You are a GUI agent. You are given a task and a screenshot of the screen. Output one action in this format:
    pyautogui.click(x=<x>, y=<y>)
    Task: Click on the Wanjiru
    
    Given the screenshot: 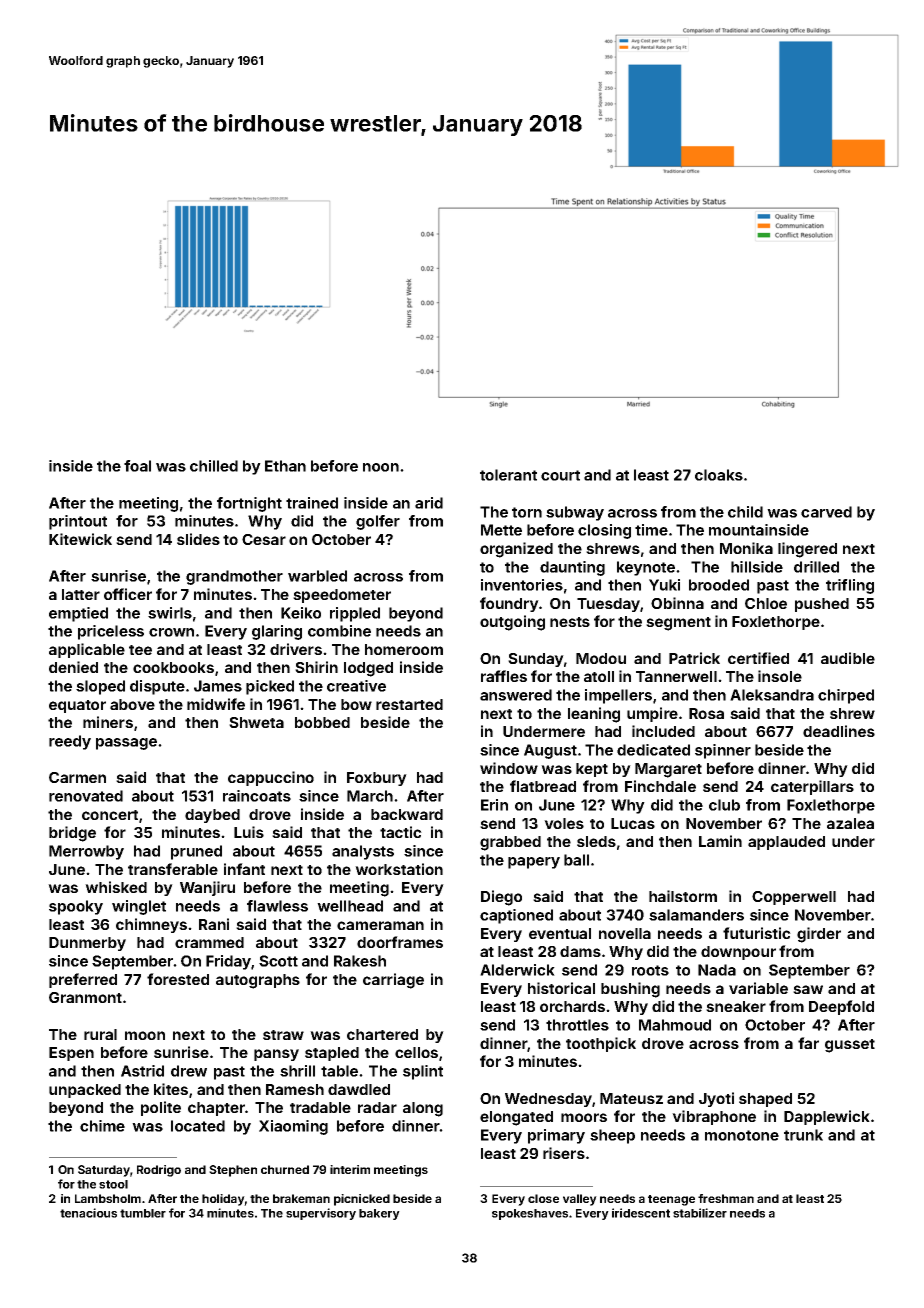 What is the action you would take?
    pyautogui.click(x=207, y=888)
